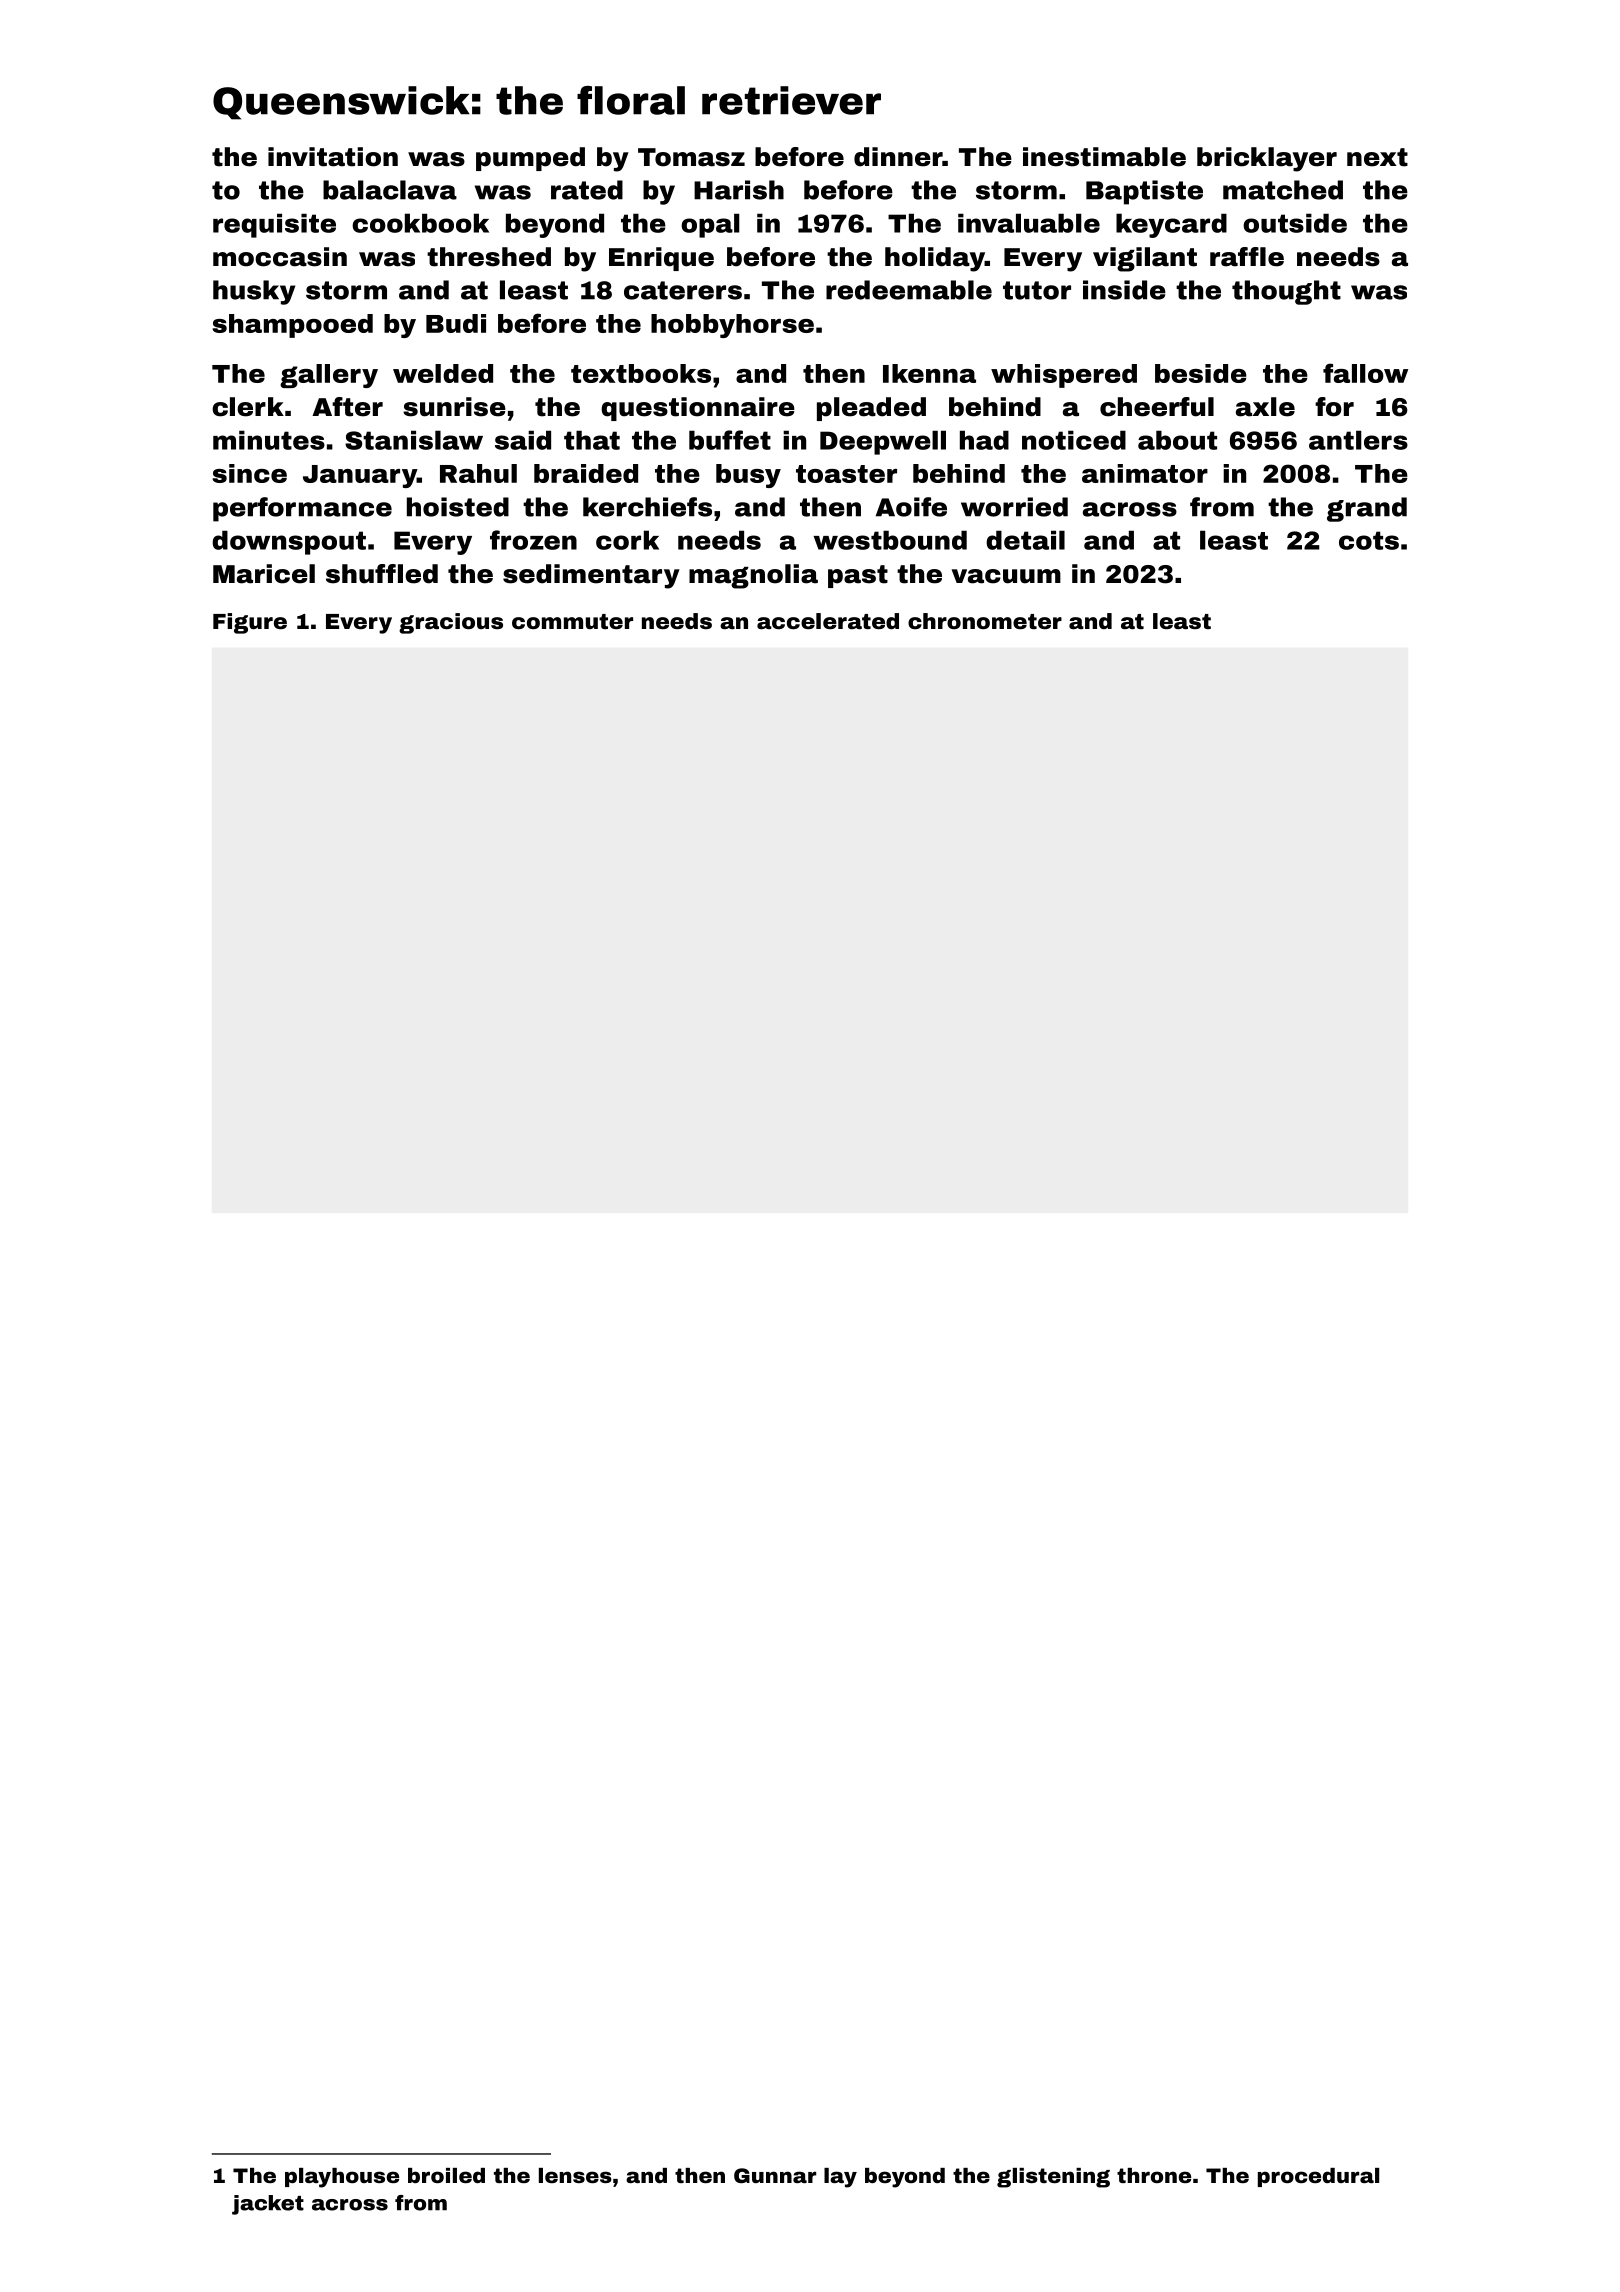  I want to click on inestimable, so click(1104, 157).
